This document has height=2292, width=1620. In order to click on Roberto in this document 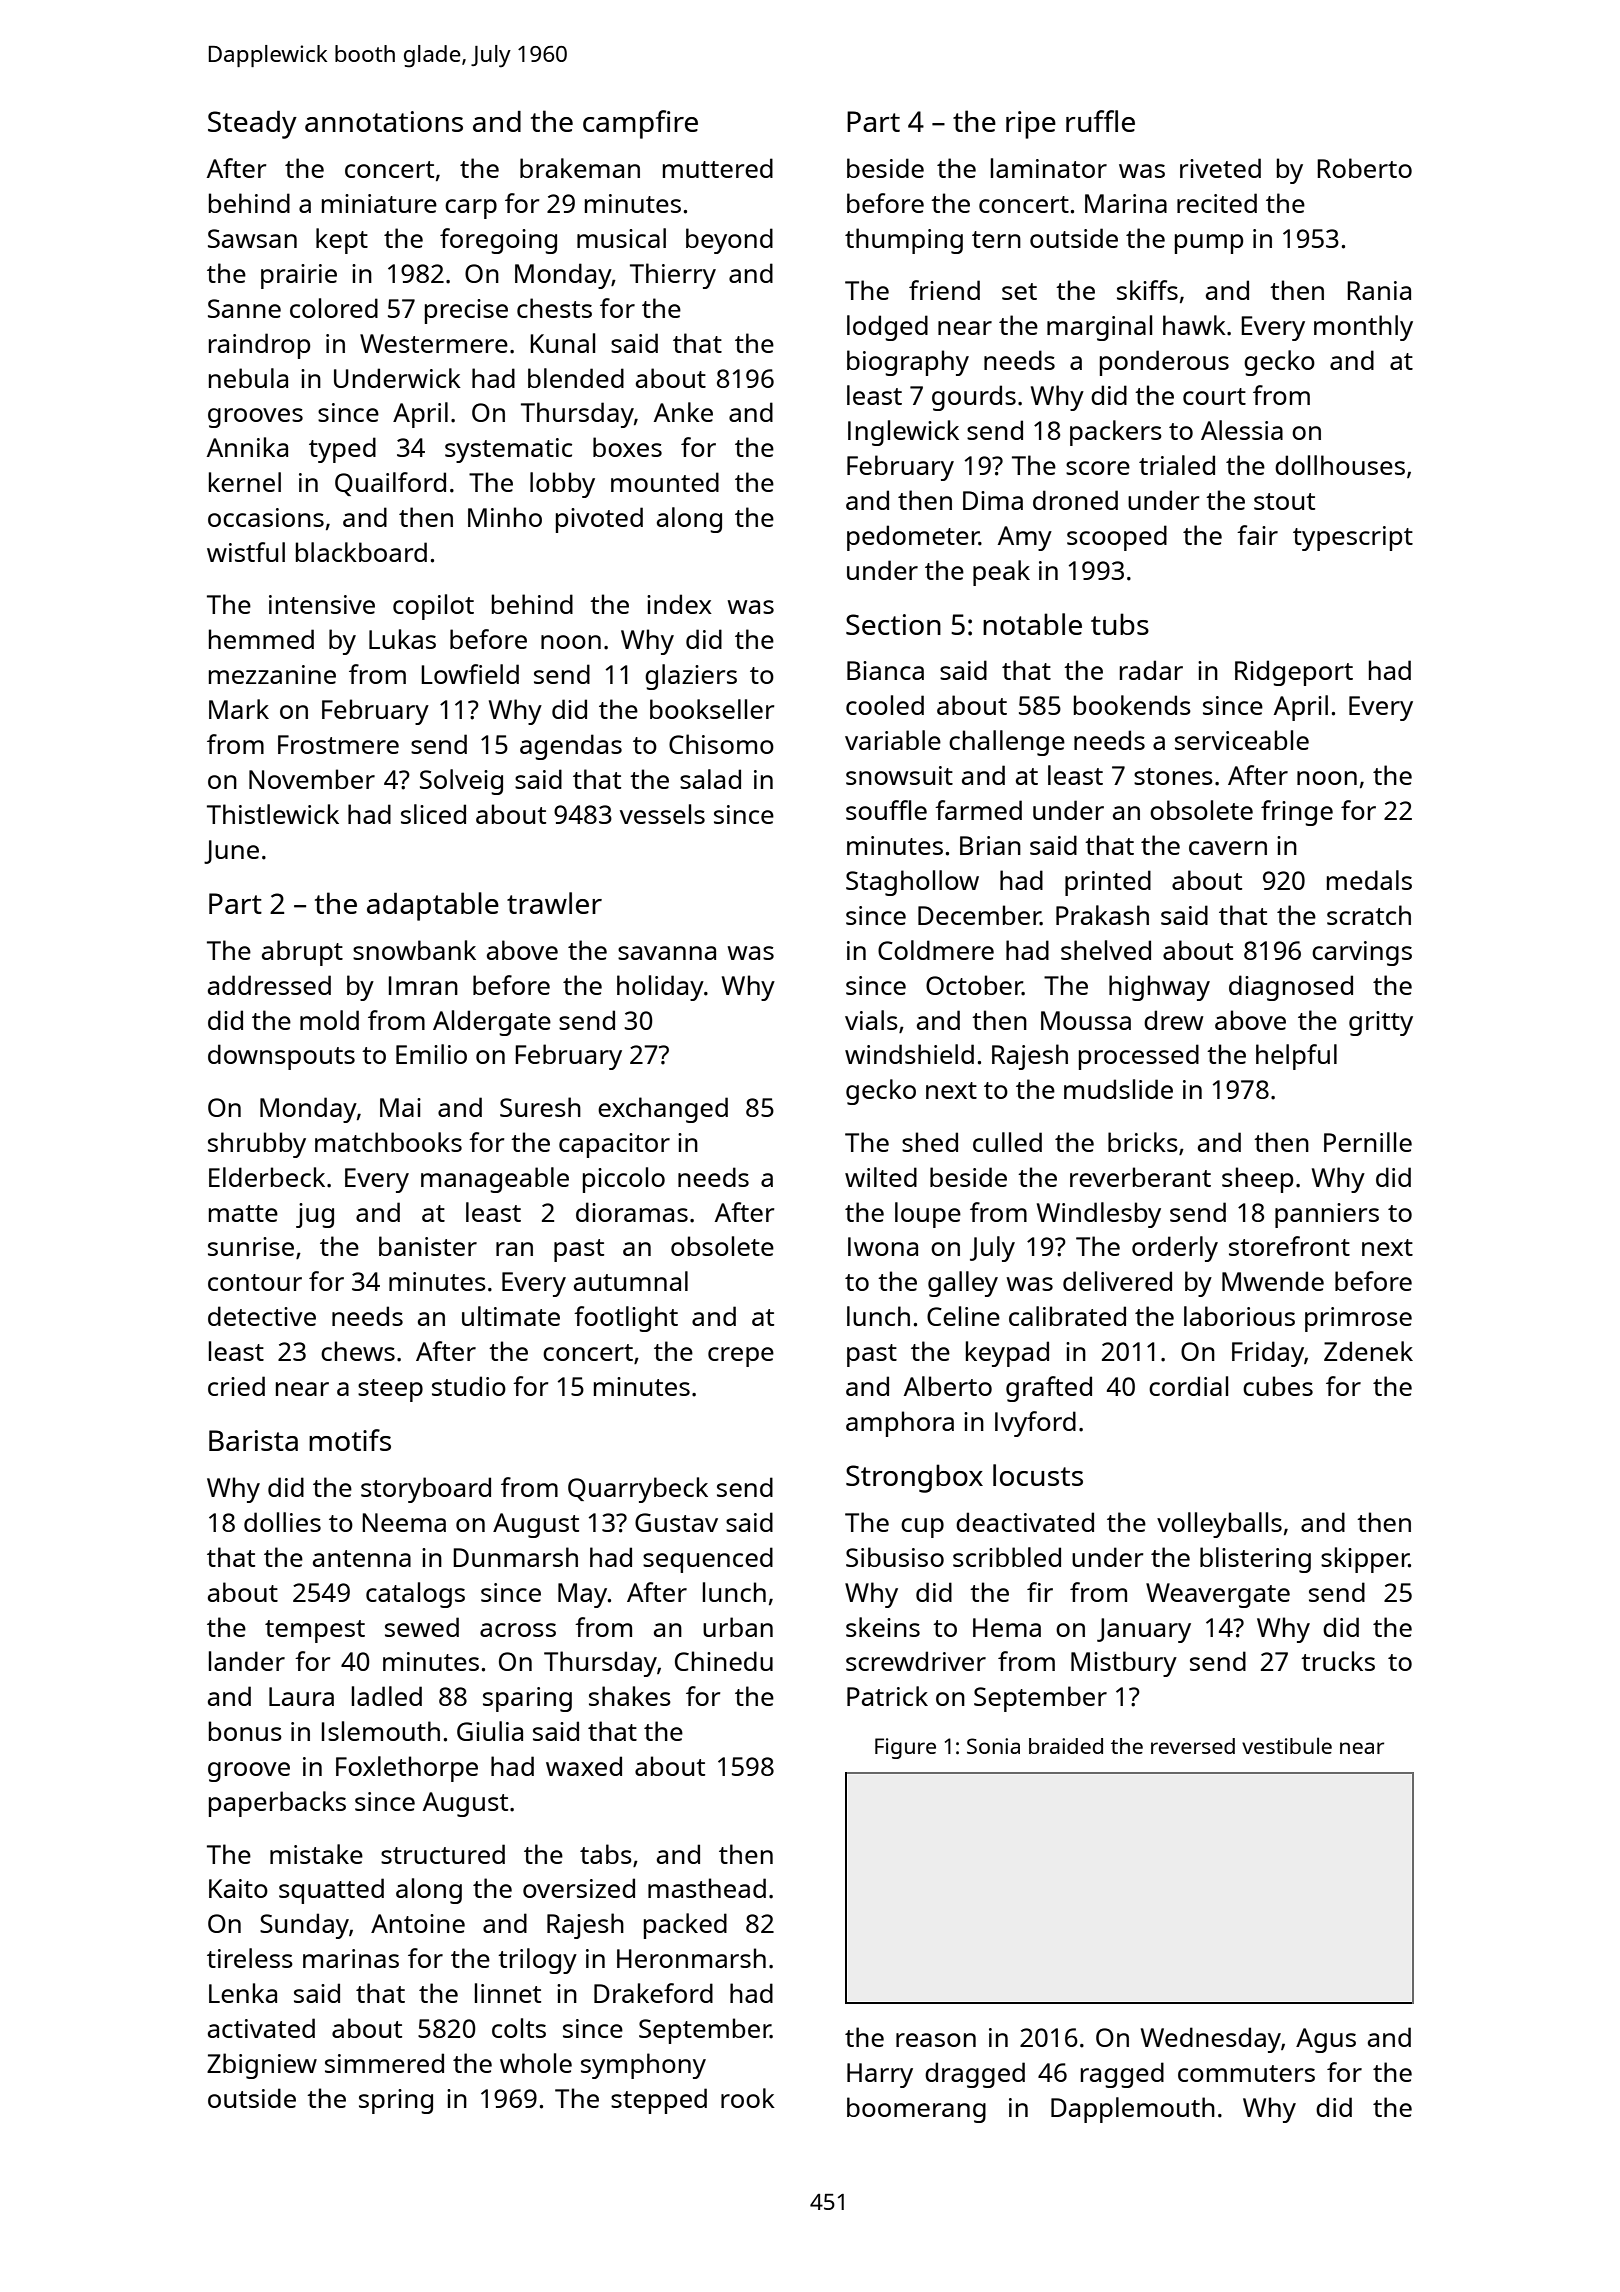, I will do `click(1364, 168)`.
